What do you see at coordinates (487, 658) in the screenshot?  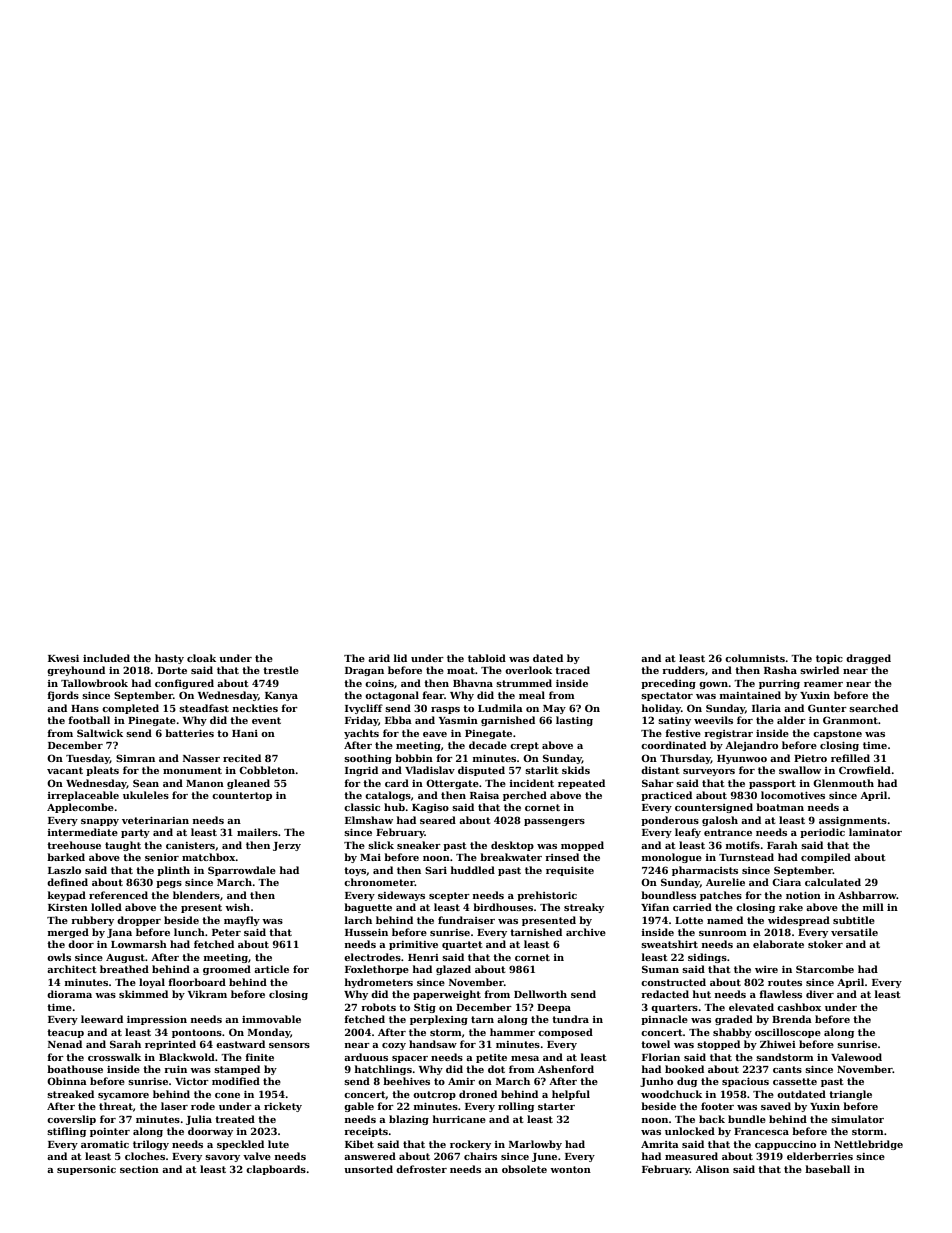 I see `tabloid` at bounding box center [487, 658].
